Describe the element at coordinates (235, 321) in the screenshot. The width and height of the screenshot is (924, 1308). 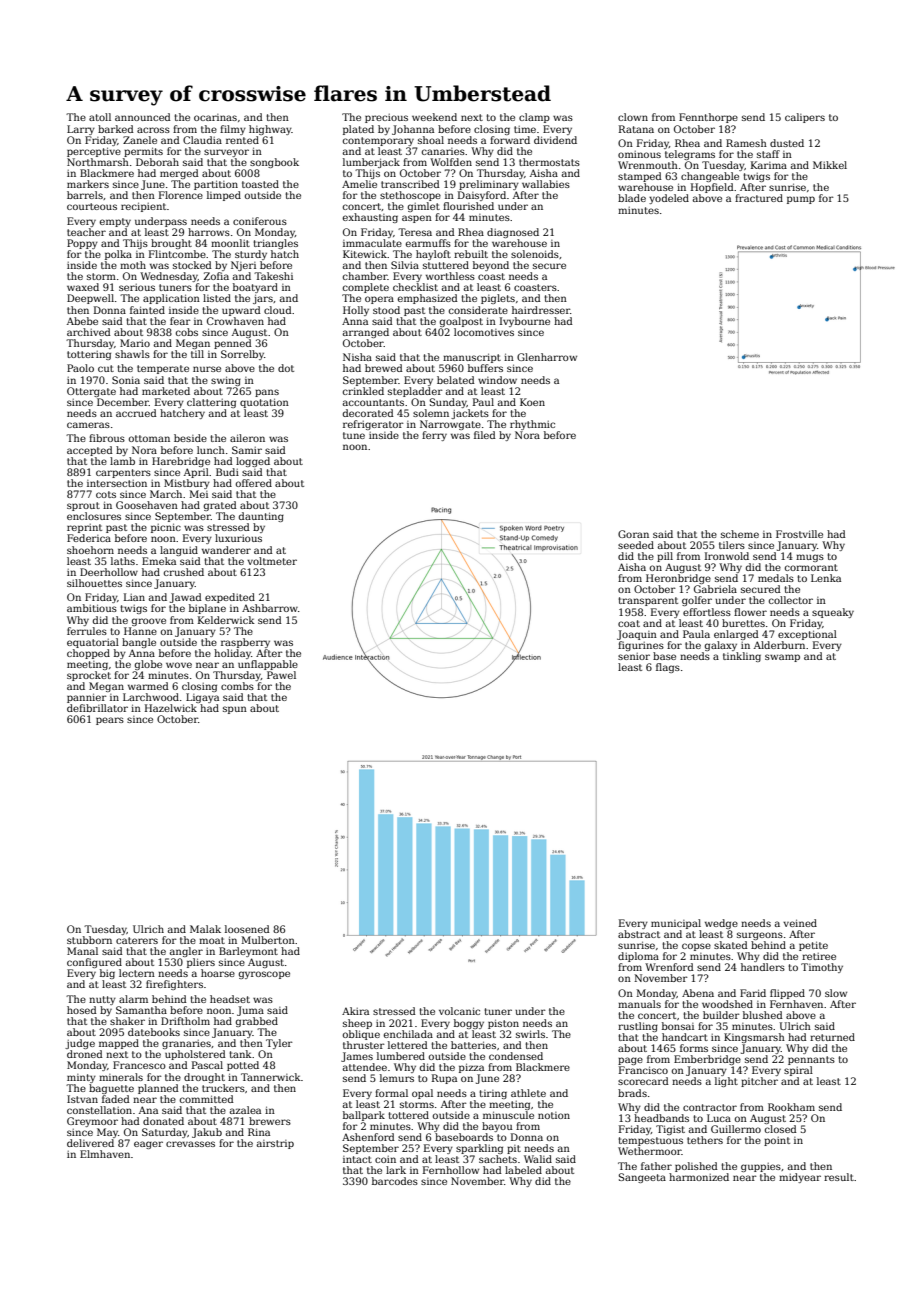
I see `Crowhaven` at that location.
